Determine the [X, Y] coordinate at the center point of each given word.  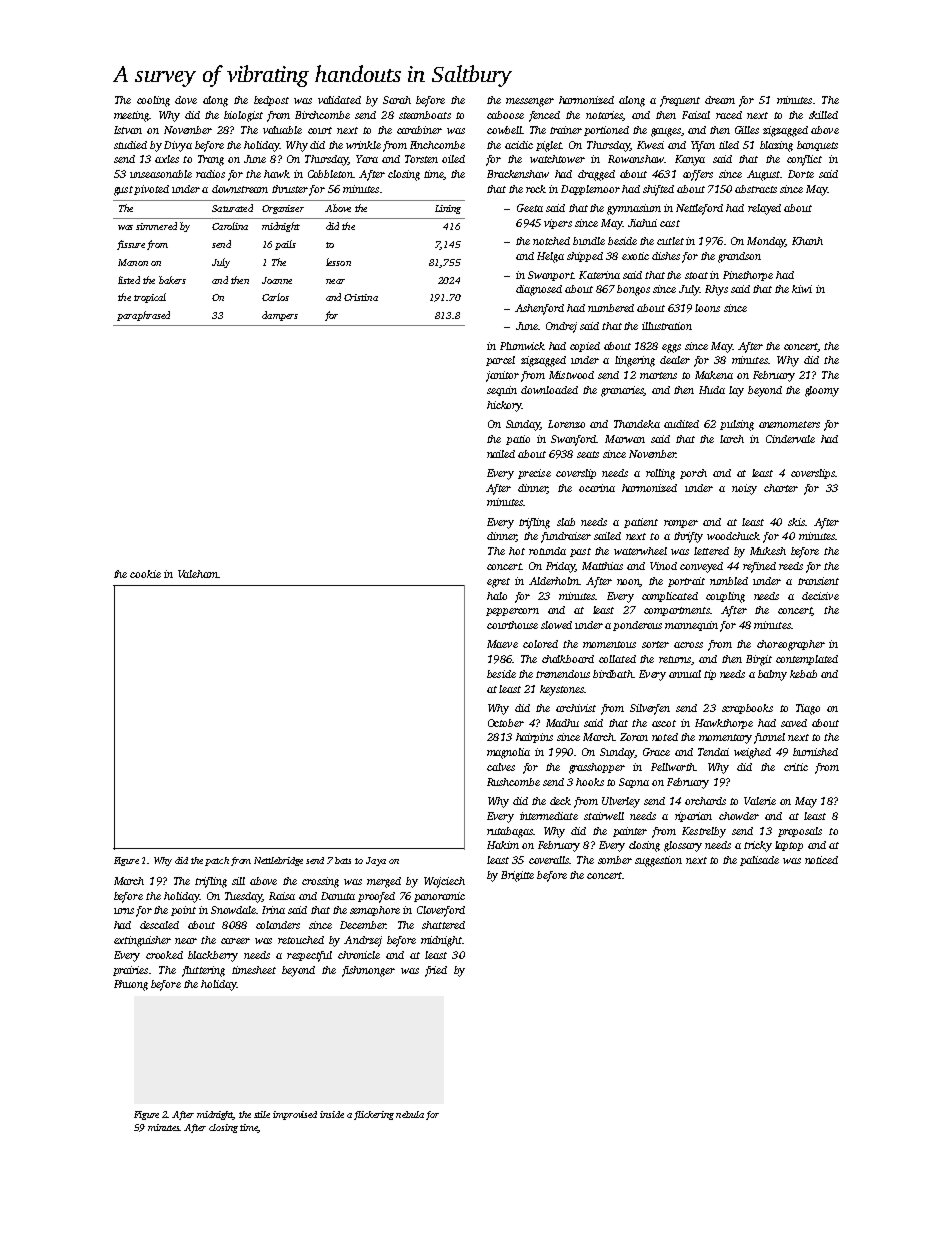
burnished [815, 752]
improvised [295, 1115]
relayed [764, 209]
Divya [178, 146]
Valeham [198, 574]
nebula [410, 1114]
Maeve [502, 644]
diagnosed [539, 290]
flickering [374, 1115]
